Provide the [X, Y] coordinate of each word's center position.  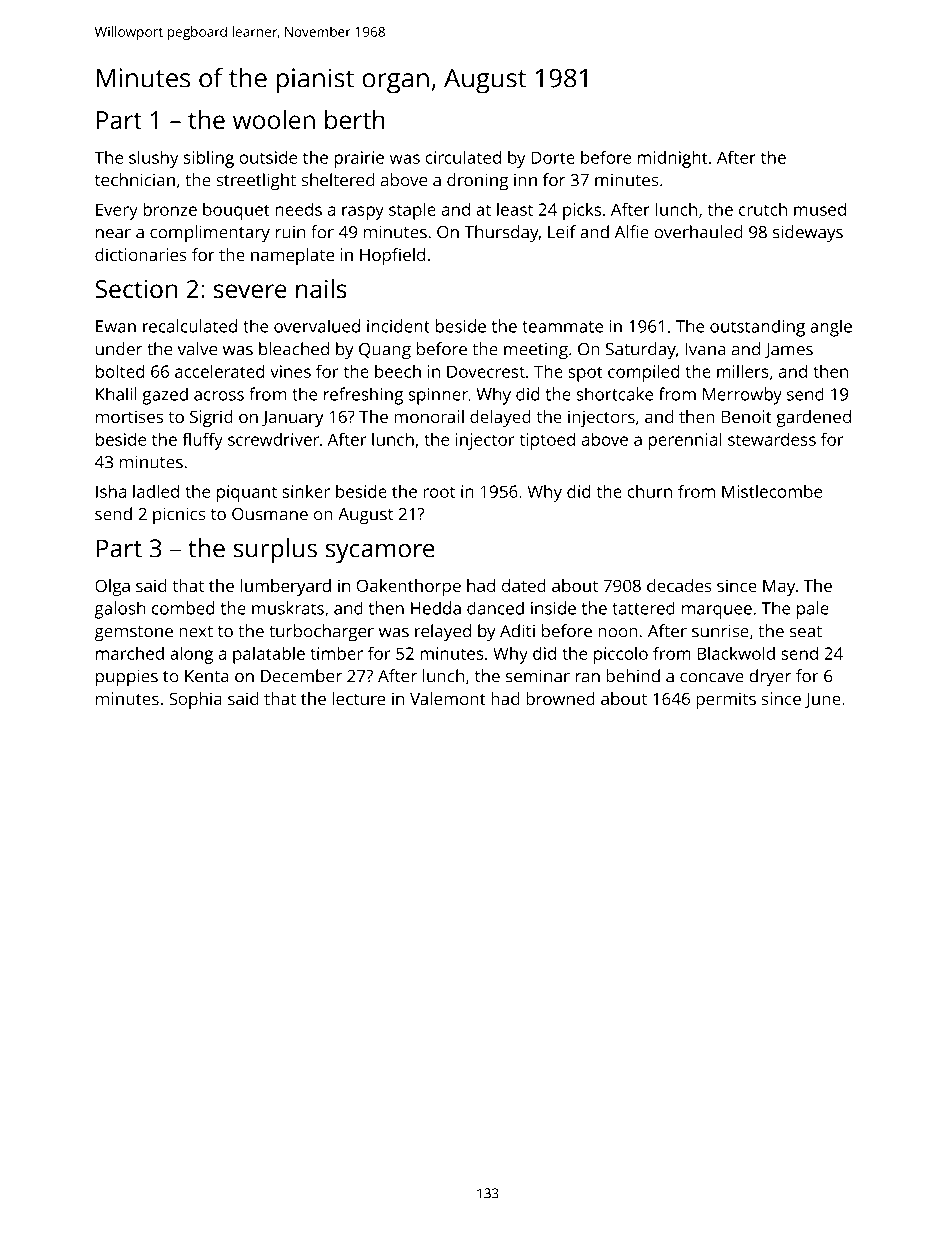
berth [355, 119]
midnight [673, 159]
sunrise [720, 631]
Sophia [195, 700]
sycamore [380, 553]
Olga [112, 587]
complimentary [210, 234]
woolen [274, 119]
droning [477, 182]
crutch [763, 209]
